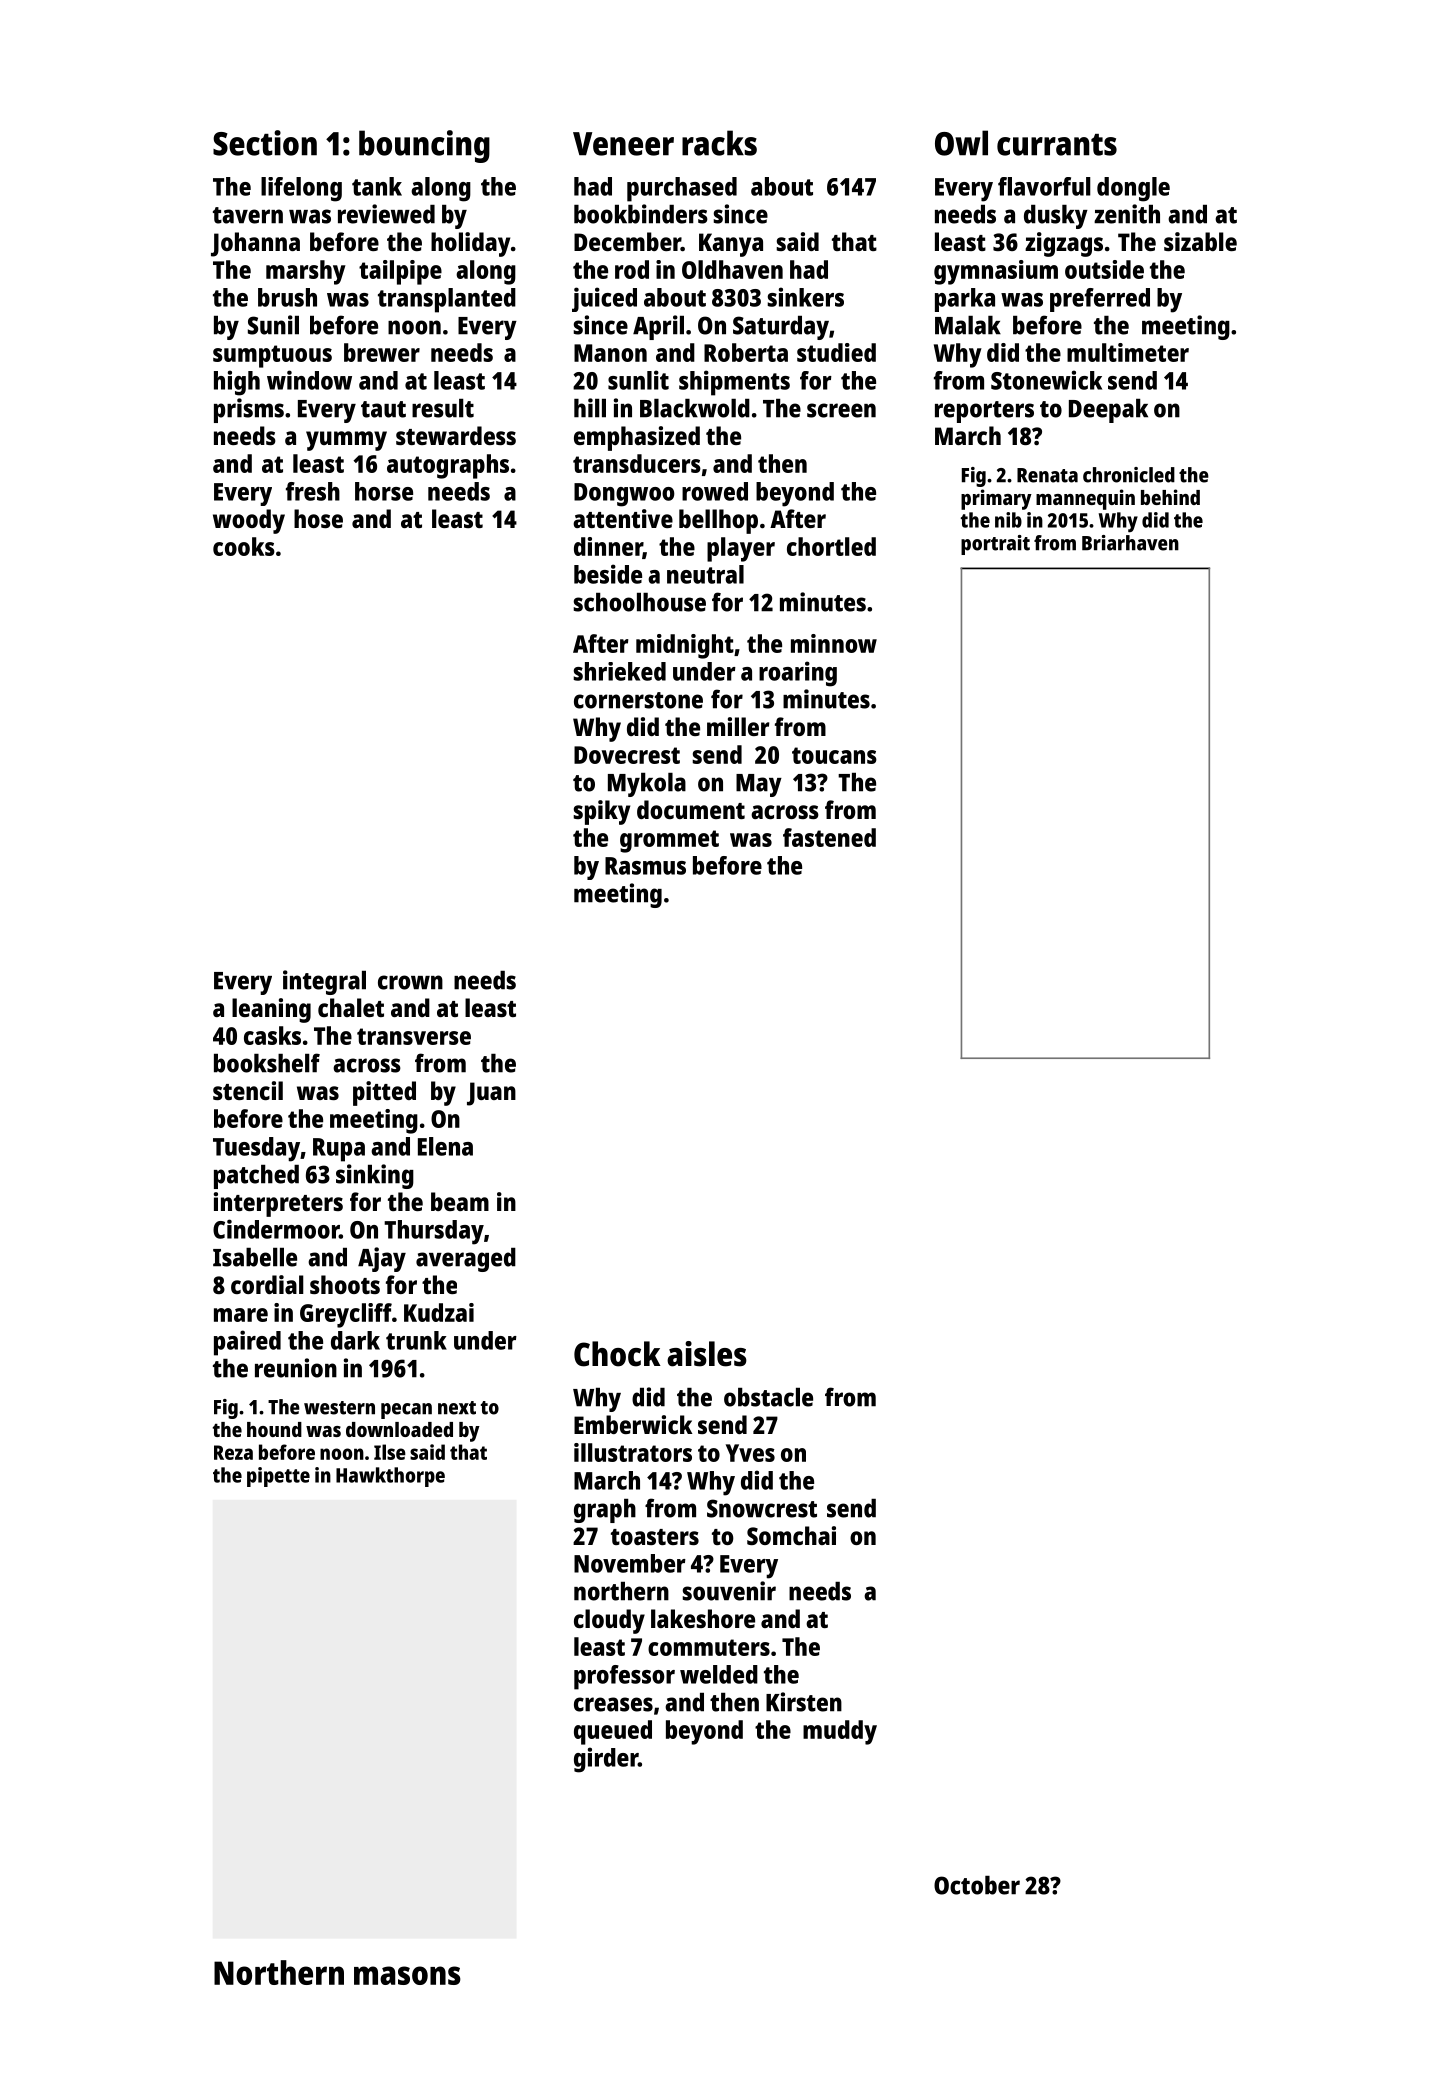 The height and width of the screenshot is (2100, 1450). Describe the element at coordinates (606, 1760) in the screenshot. I see `girder` at that location.
